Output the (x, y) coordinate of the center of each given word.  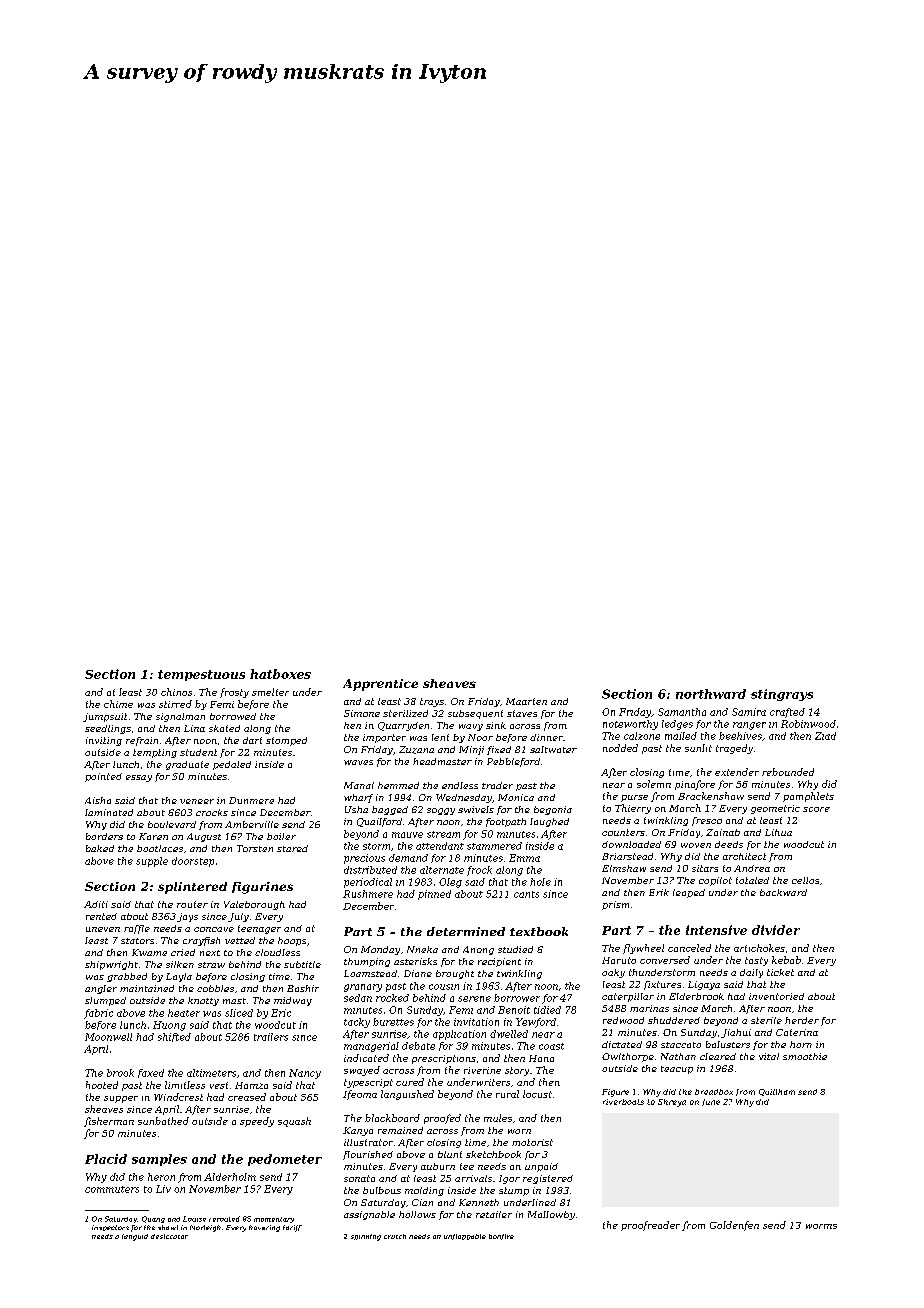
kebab (786, 960)
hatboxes (280, 674)
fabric (98, 1014)
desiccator (169, 1236)
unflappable (465, 1237)
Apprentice (380, 685)
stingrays (782, 695)
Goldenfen (734, 1226)
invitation (476, 1022)
